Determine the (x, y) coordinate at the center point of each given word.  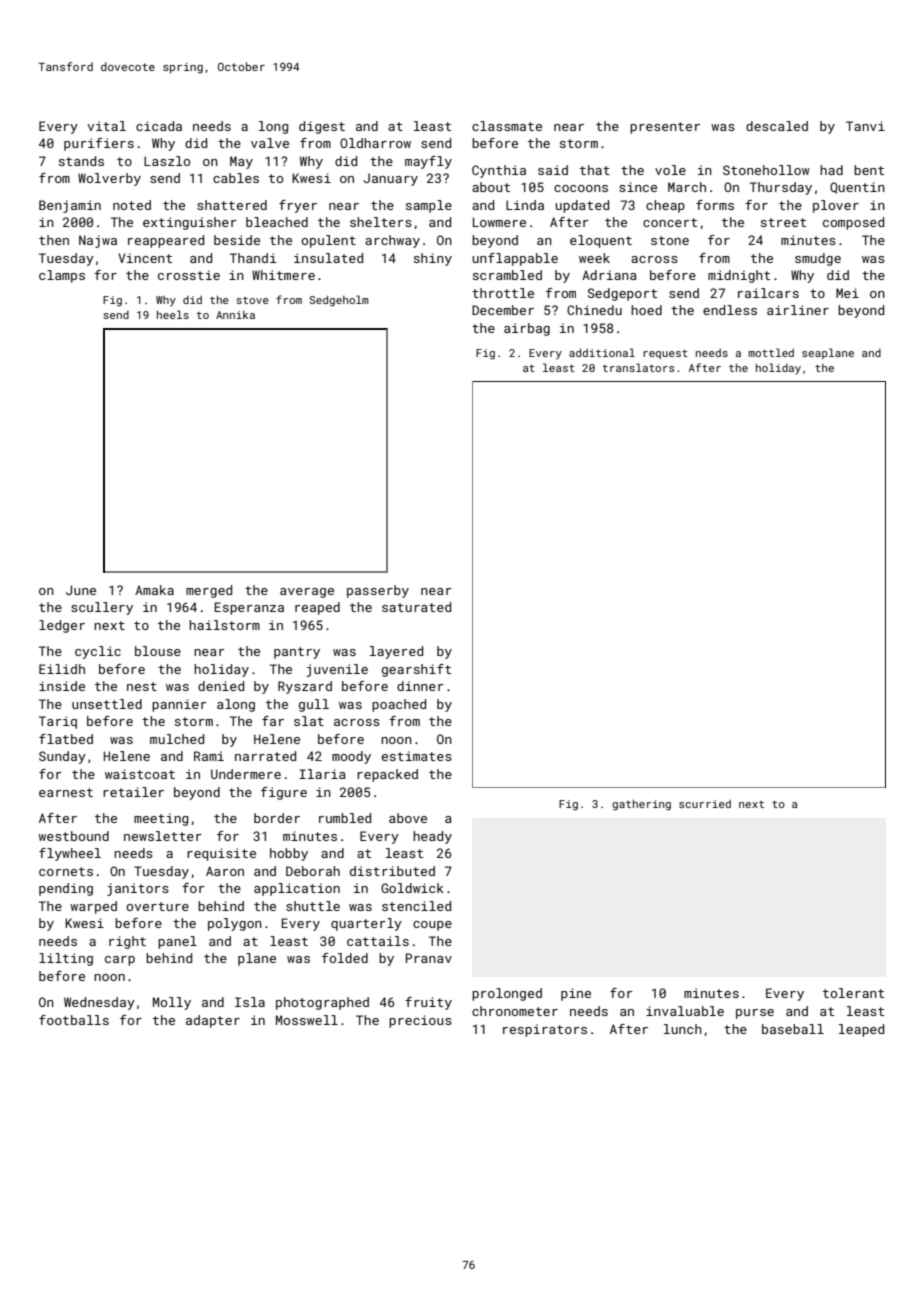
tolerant (853, 993)
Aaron (225, 871)
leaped (861, 1030)
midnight (739, 276)
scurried (705, 804)
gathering (641, 805)
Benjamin (70, 206)
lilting (66, 959)
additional (602, 352)
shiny (433, 259)
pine (576, 994)
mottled (771, 352)
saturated (416, 607)
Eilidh (62, 669)
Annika (235, 315)
